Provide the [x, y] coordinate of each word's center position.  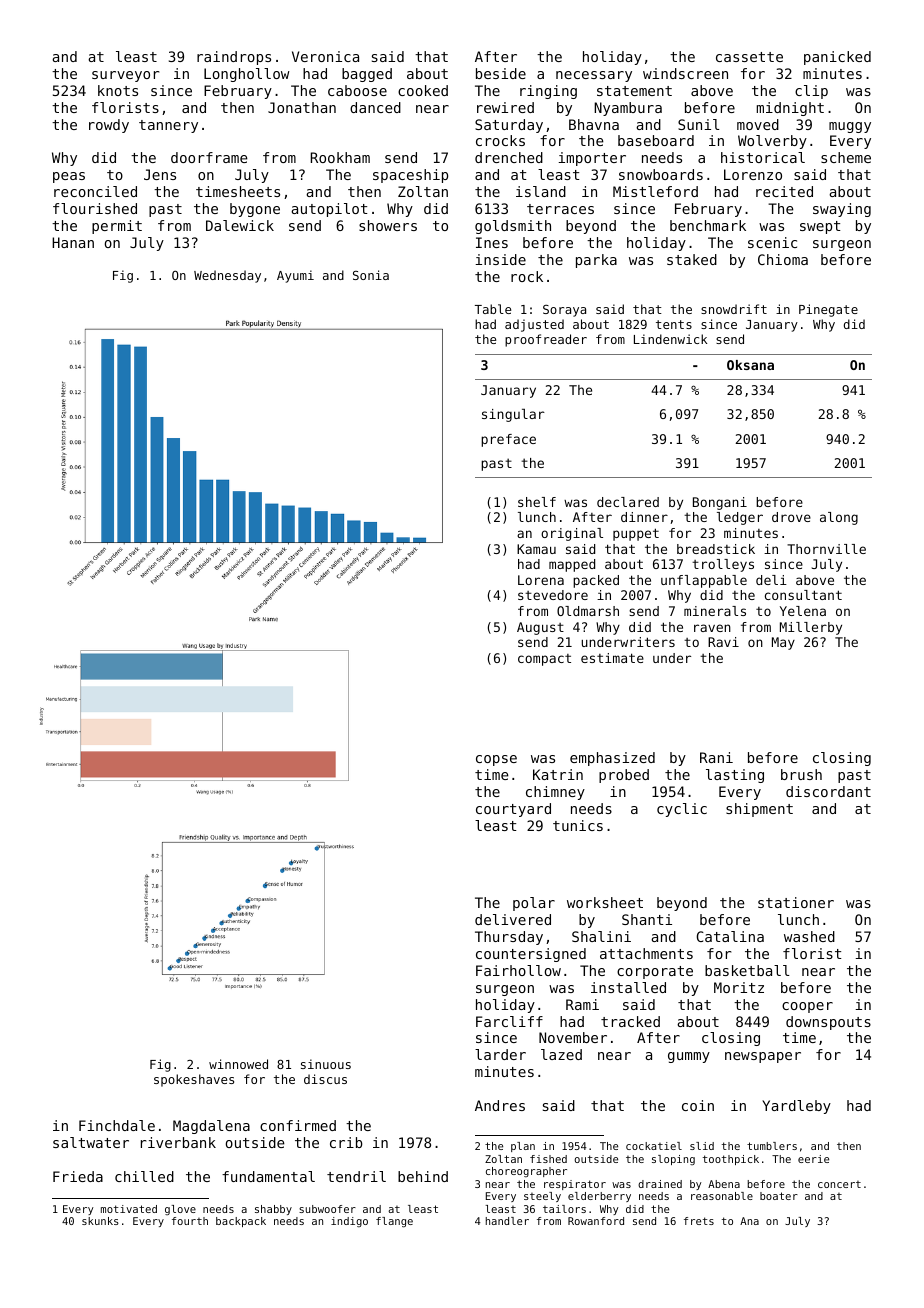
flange [394, 1222]
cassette [749, 57]
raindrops [234, 58]
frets [699, 1221]
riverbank [178, 1142]
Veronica [325, 56]
